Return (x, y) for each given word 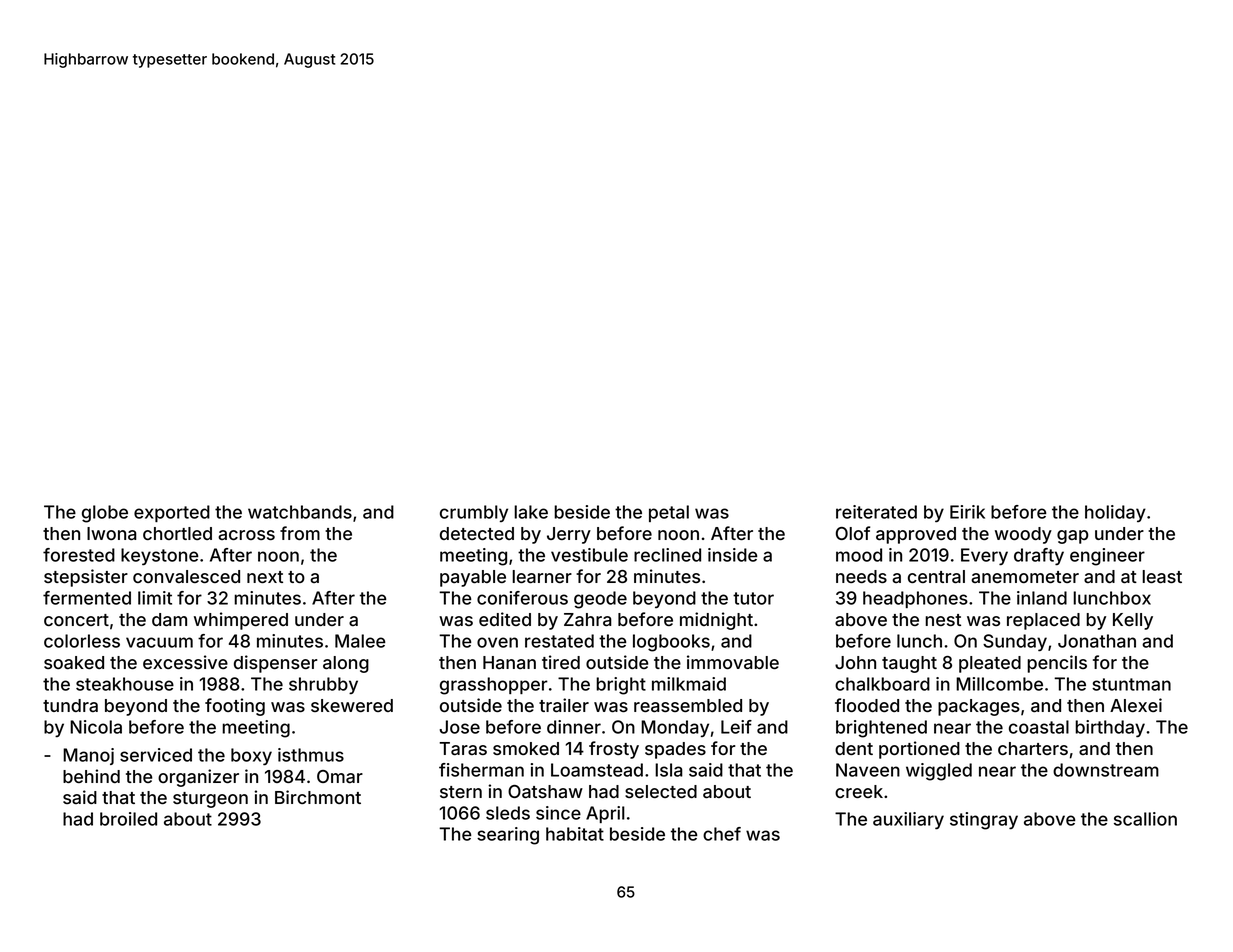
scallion (1145, 819)
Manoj (88, 756)
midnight (716, 621)
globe (105, 514)
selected (661, 791)
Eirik (967, 512)
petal (669, 513)
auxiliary (908, 820)
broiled (128, 819)
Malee (360, 641)
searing (508, 836)
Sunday (1015, 642)
